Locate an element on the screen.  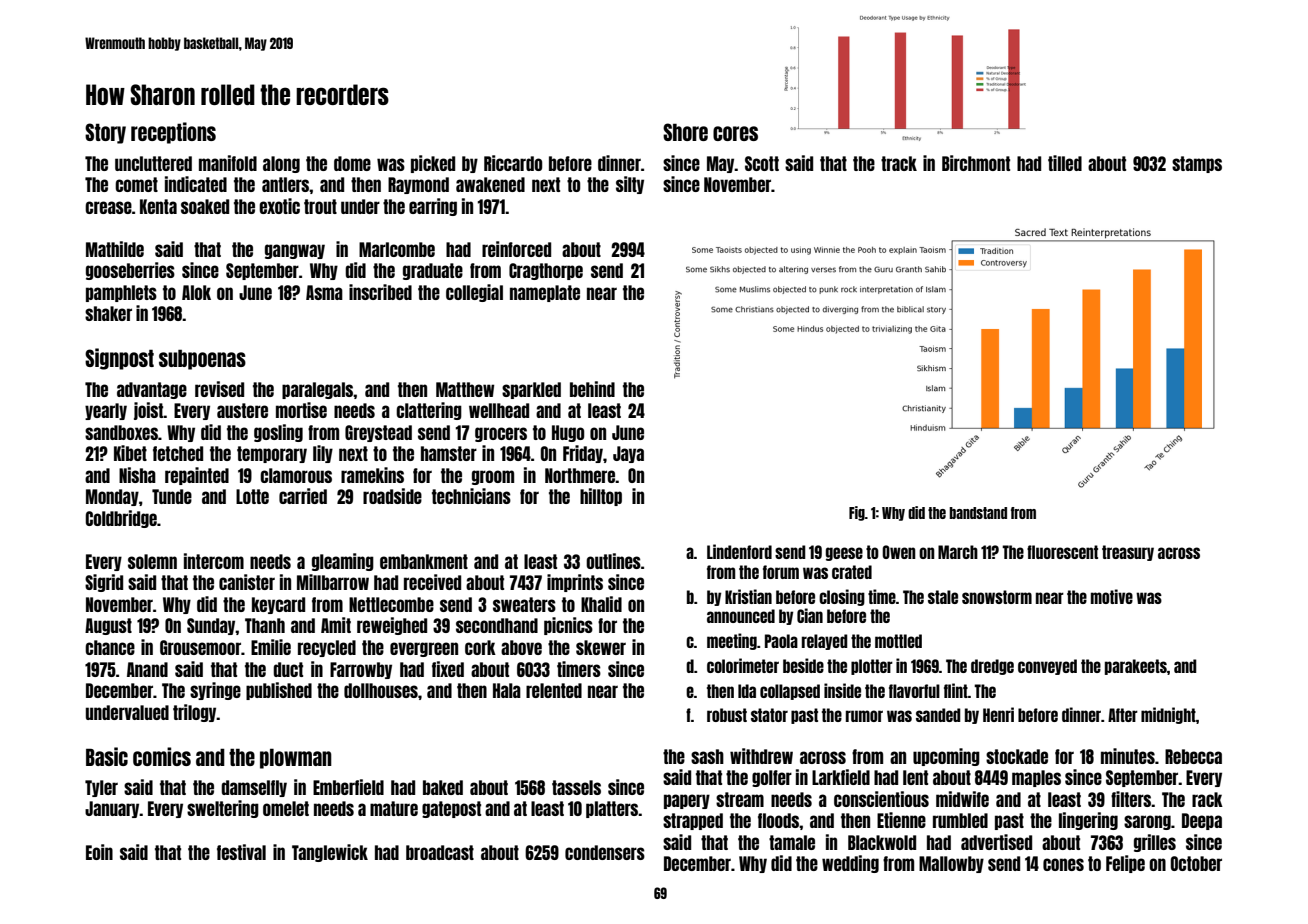
reinforced is located at coordinates (516, 249).
